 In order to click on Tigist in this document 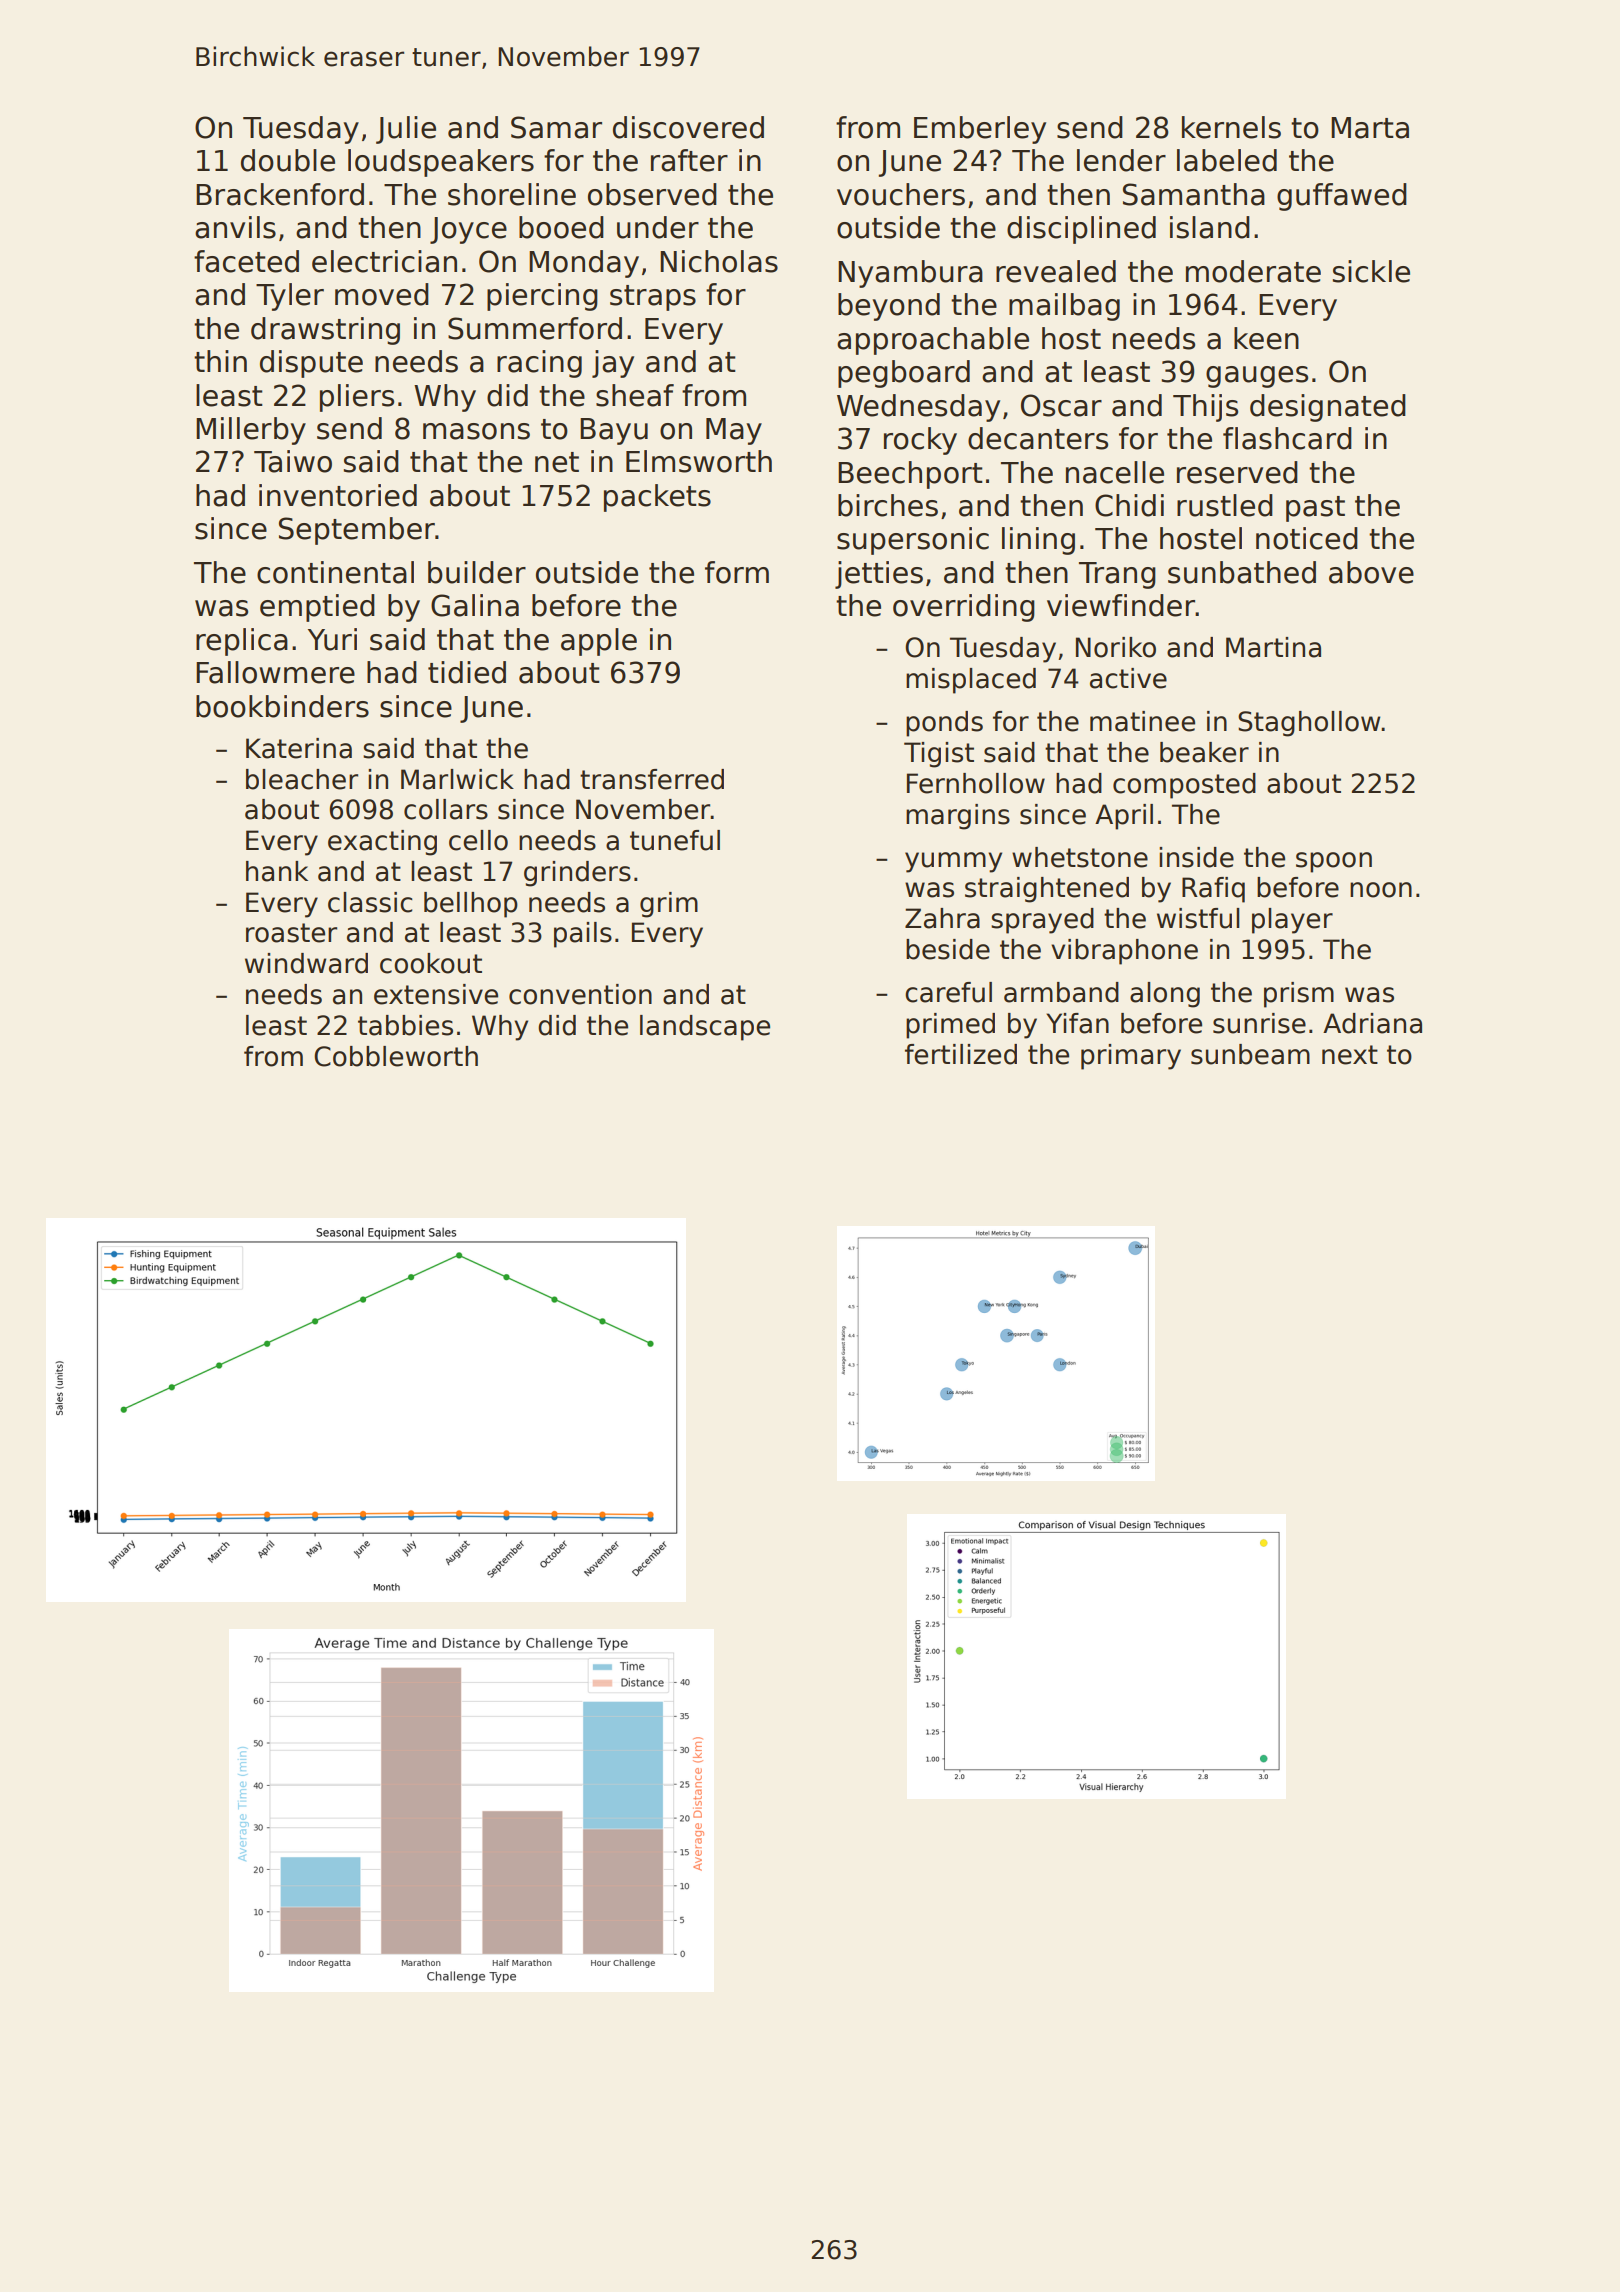, I will do `click(939, 755)`.
